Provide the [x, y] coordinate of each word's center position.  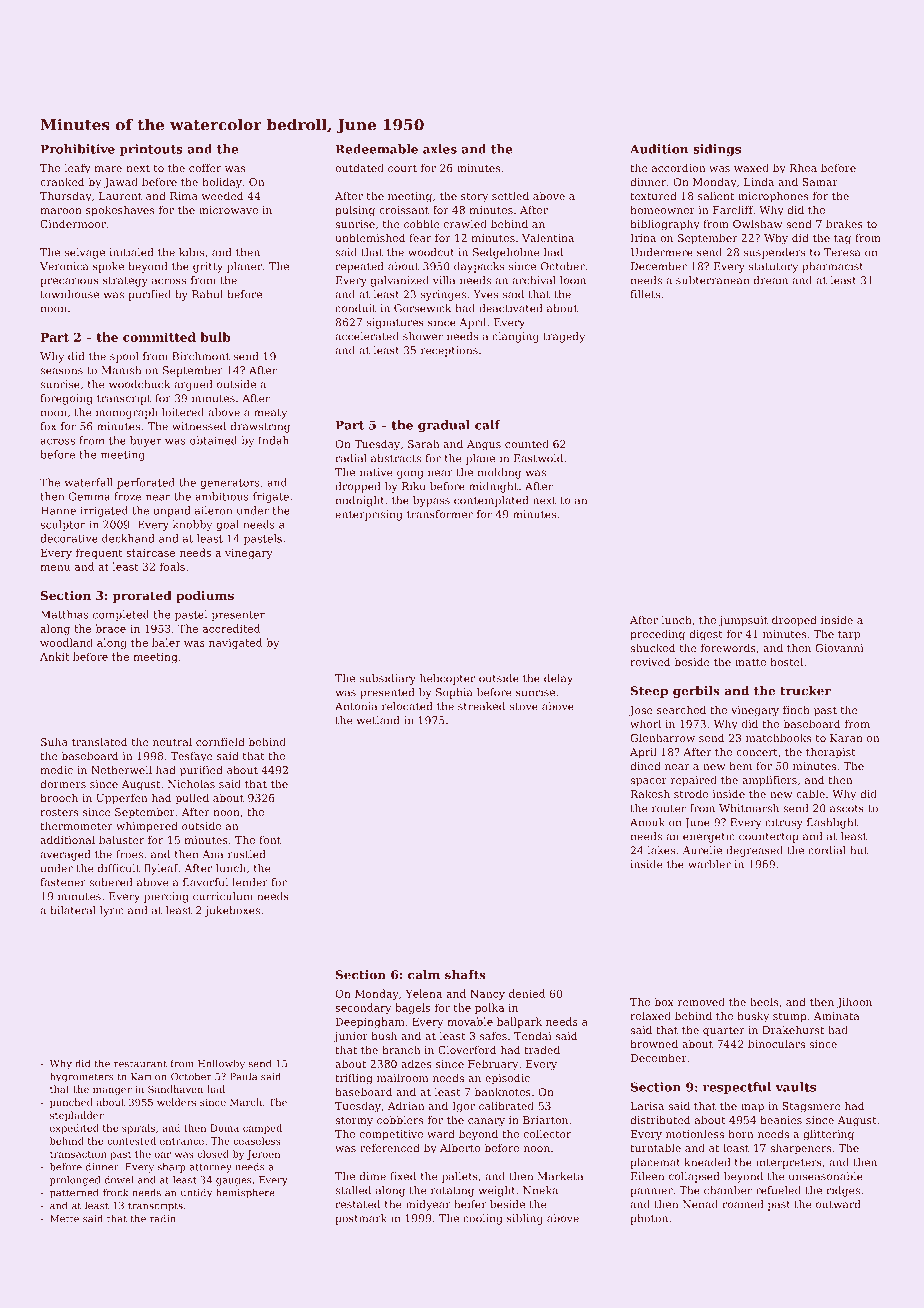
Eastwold [538, 458]
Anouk [647, 822]
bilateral [73, 910]
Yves [485, 294]
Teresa [842, 252]
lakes [661, 850]
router [669, 809]
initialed [132, 252]
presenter [238, 616]
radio [163, 1218]
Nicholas [191, 783]
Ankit [54, 656]
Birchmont [201, 356]
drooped [794, 621]
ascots [847, 809]
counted [527, 443]
